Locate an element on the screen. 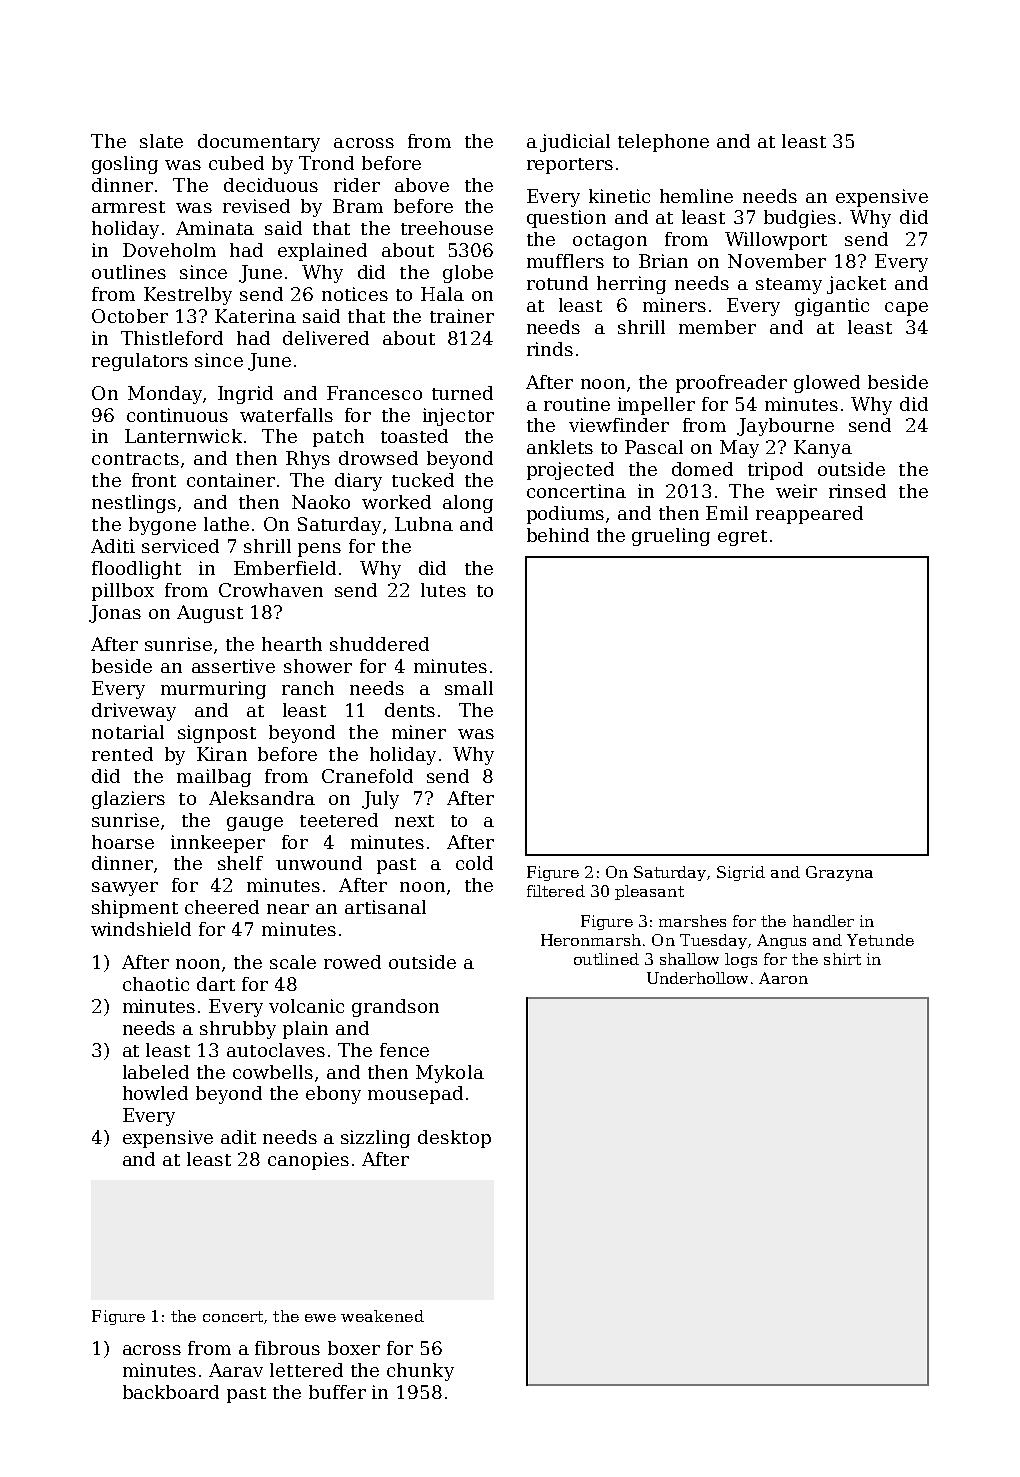 The height and width of the screenshot is (1477, 1020). Aminata is located at coordinates (215, 228).
